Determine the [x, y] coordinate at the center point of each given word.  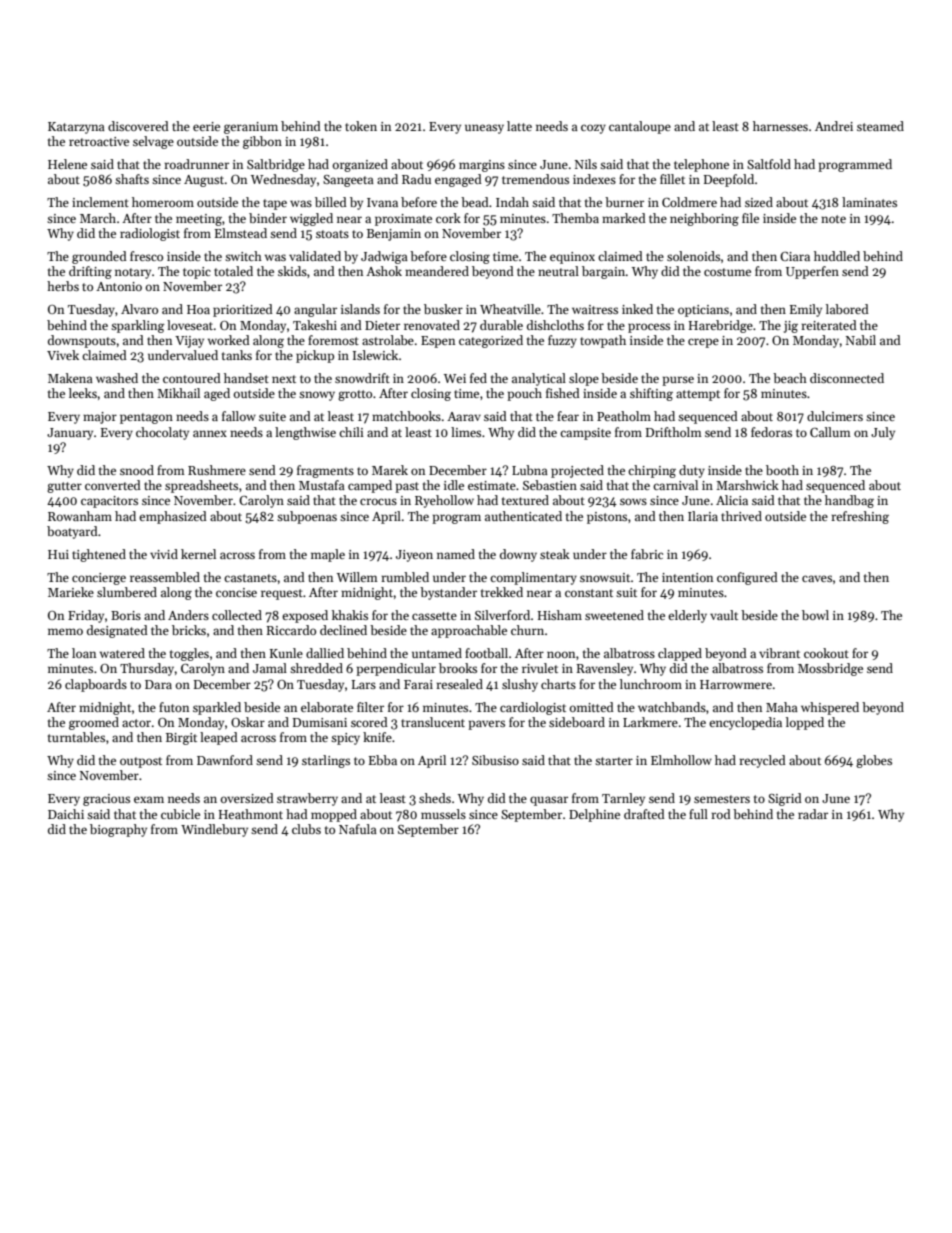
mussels [443, 814]
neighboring [704, 219]
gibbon [262, 142]
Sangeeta [348, 181]
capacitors [109, 502]
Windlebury [214, 830]
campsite [585, 434]
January [70, 434]
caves [817, 578]
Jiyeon [414, 556]
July [883, 433]
